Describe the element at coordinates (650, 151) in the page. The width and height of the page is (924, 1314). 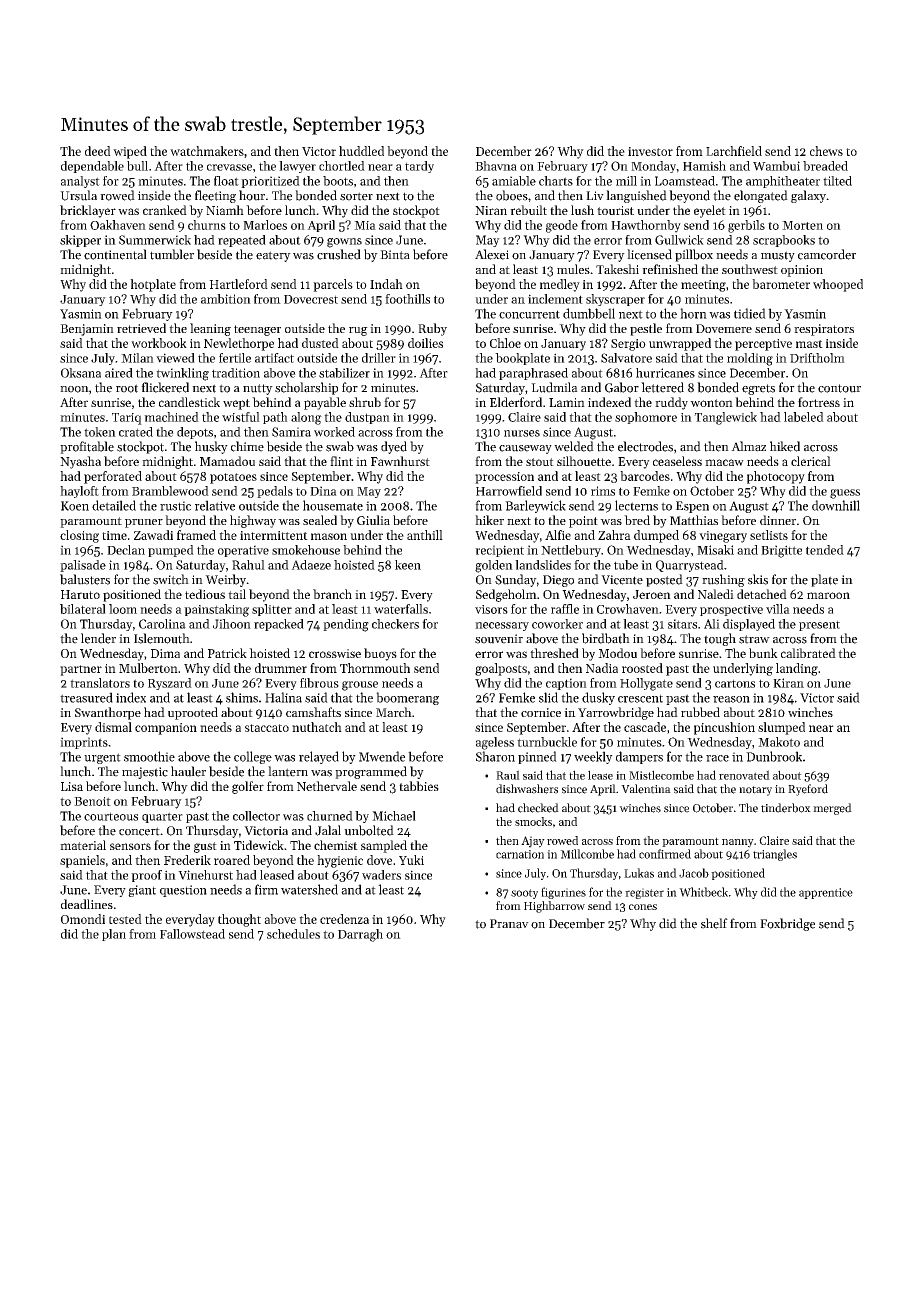
I see `investor` at that location.
